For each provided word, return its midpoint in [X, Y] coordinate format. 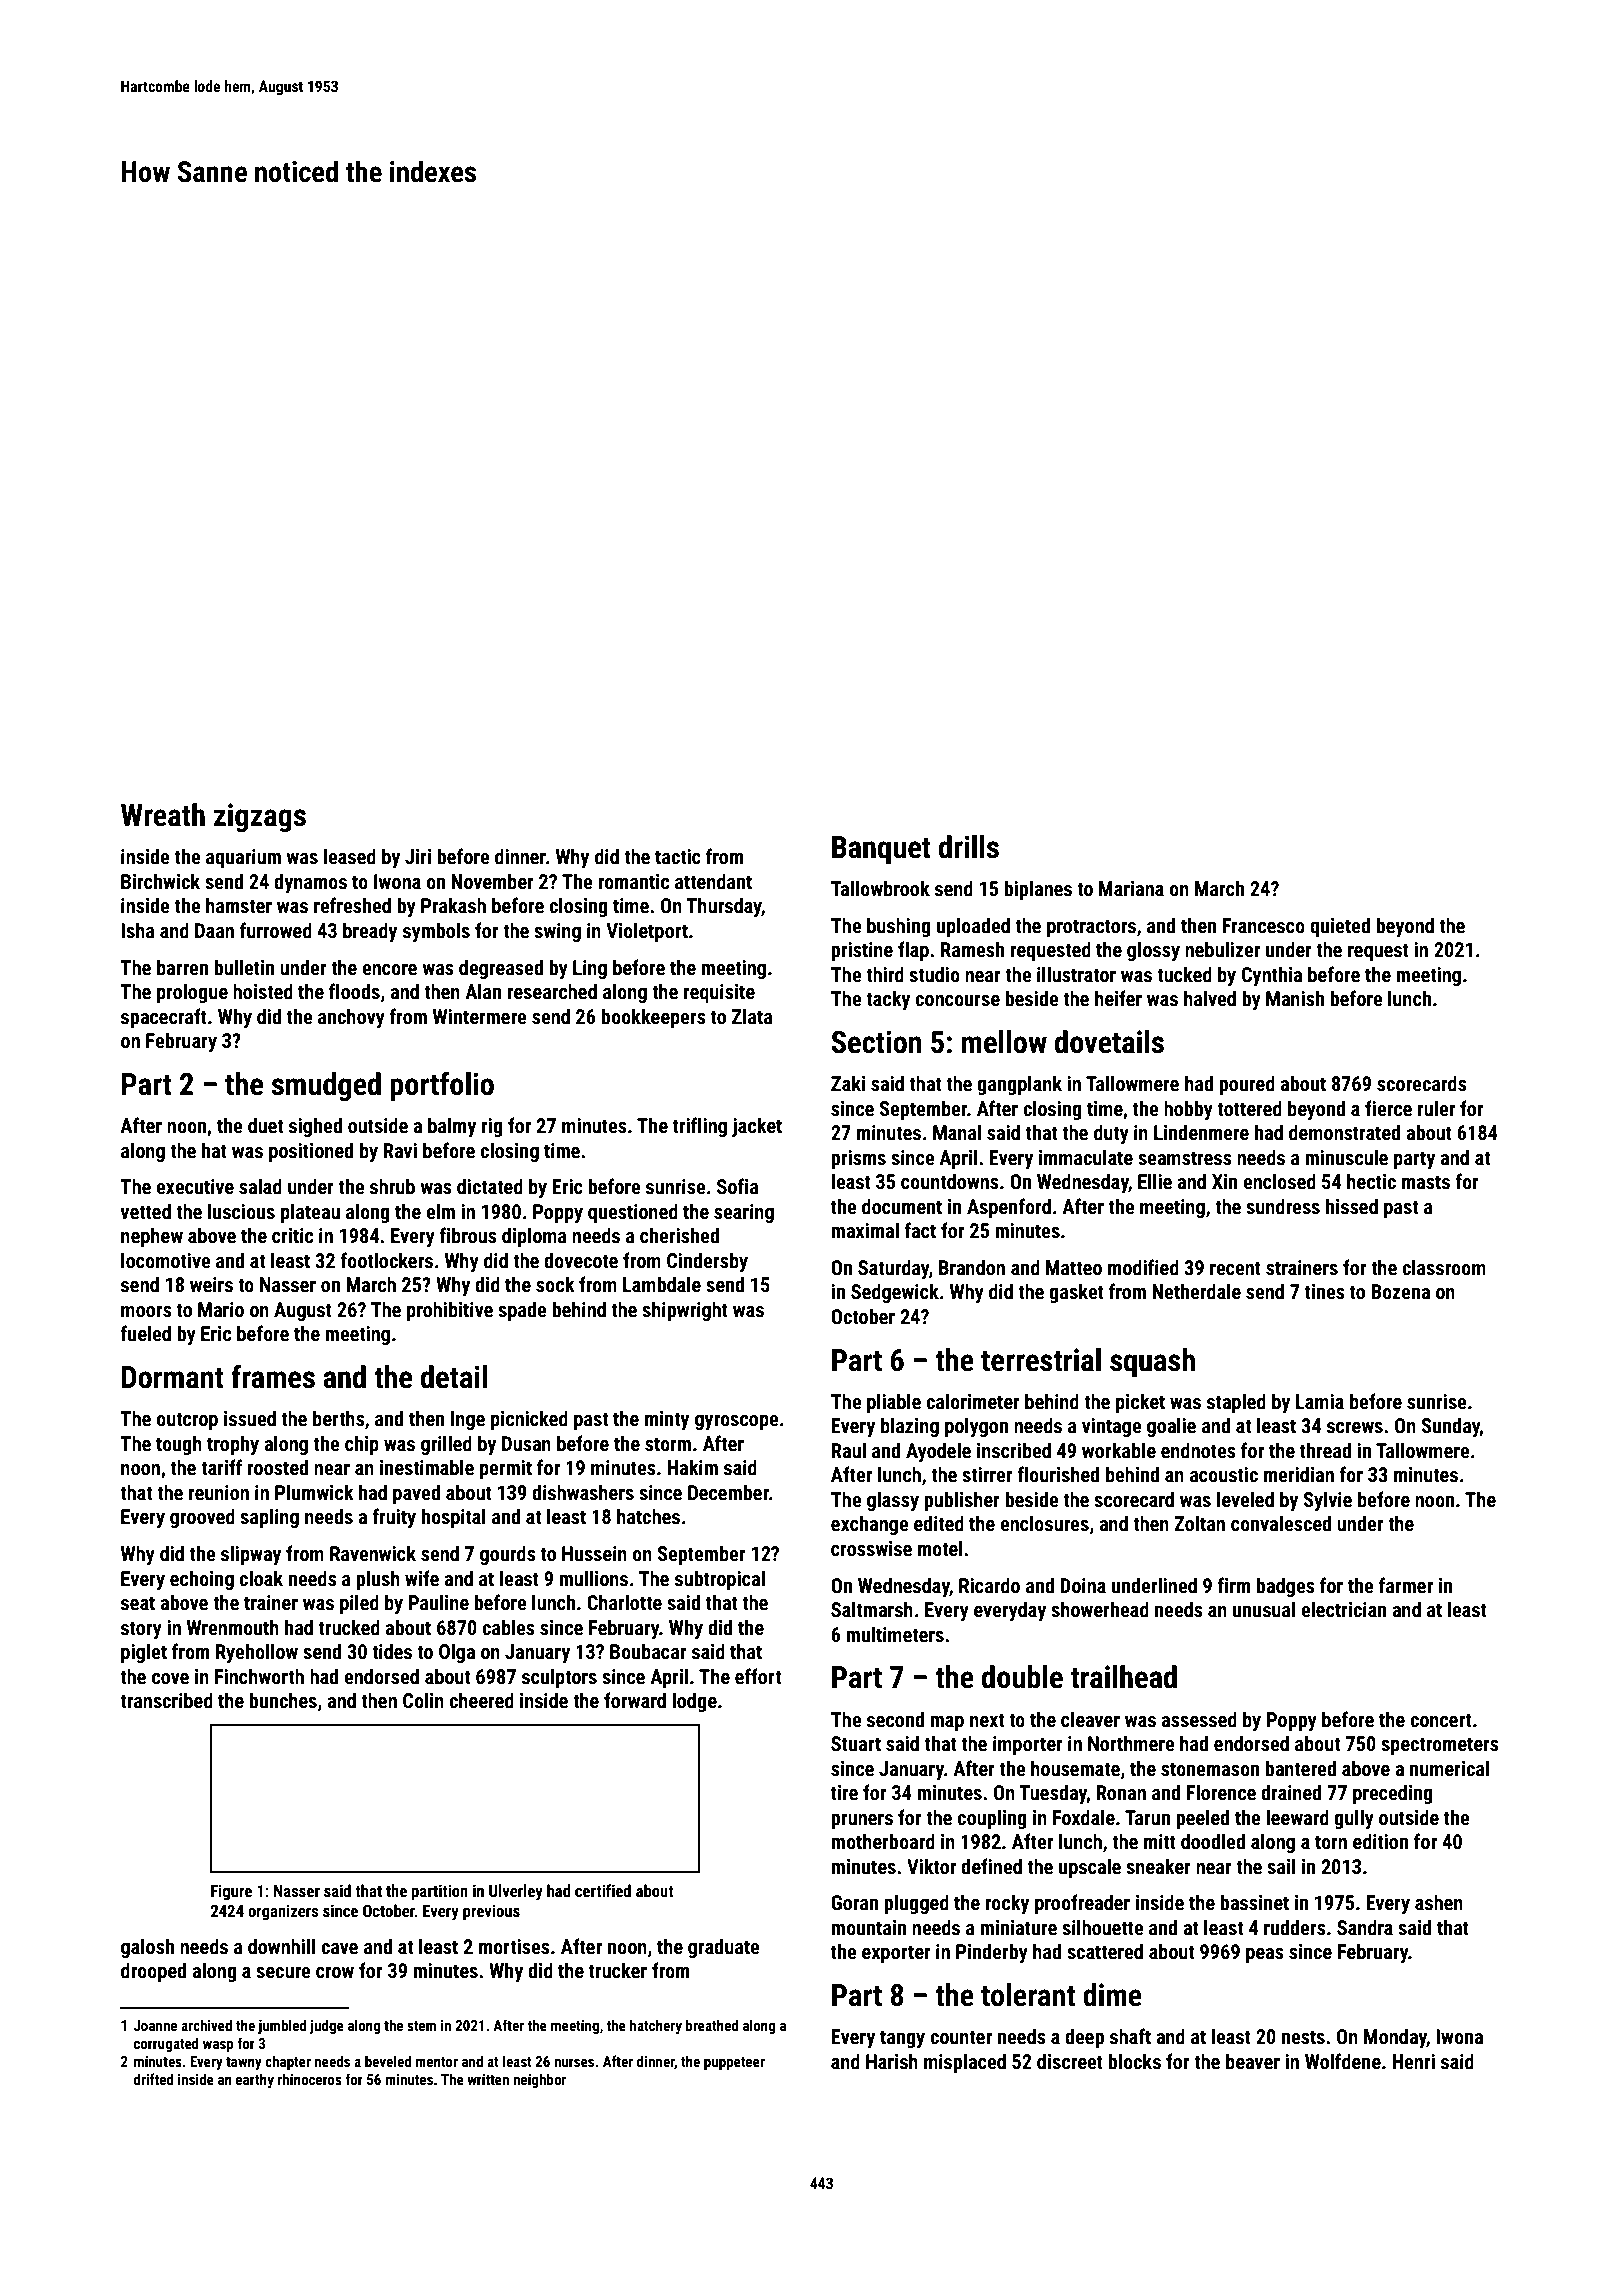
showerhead [1100, 1609]
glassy [893, 1501]
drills [969, 847]
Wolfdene [1343, 2061]
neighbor [539, 2080]
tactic [678, 856]
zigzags [260, 817]
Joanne [155, 2025]
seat [138, 1603]
